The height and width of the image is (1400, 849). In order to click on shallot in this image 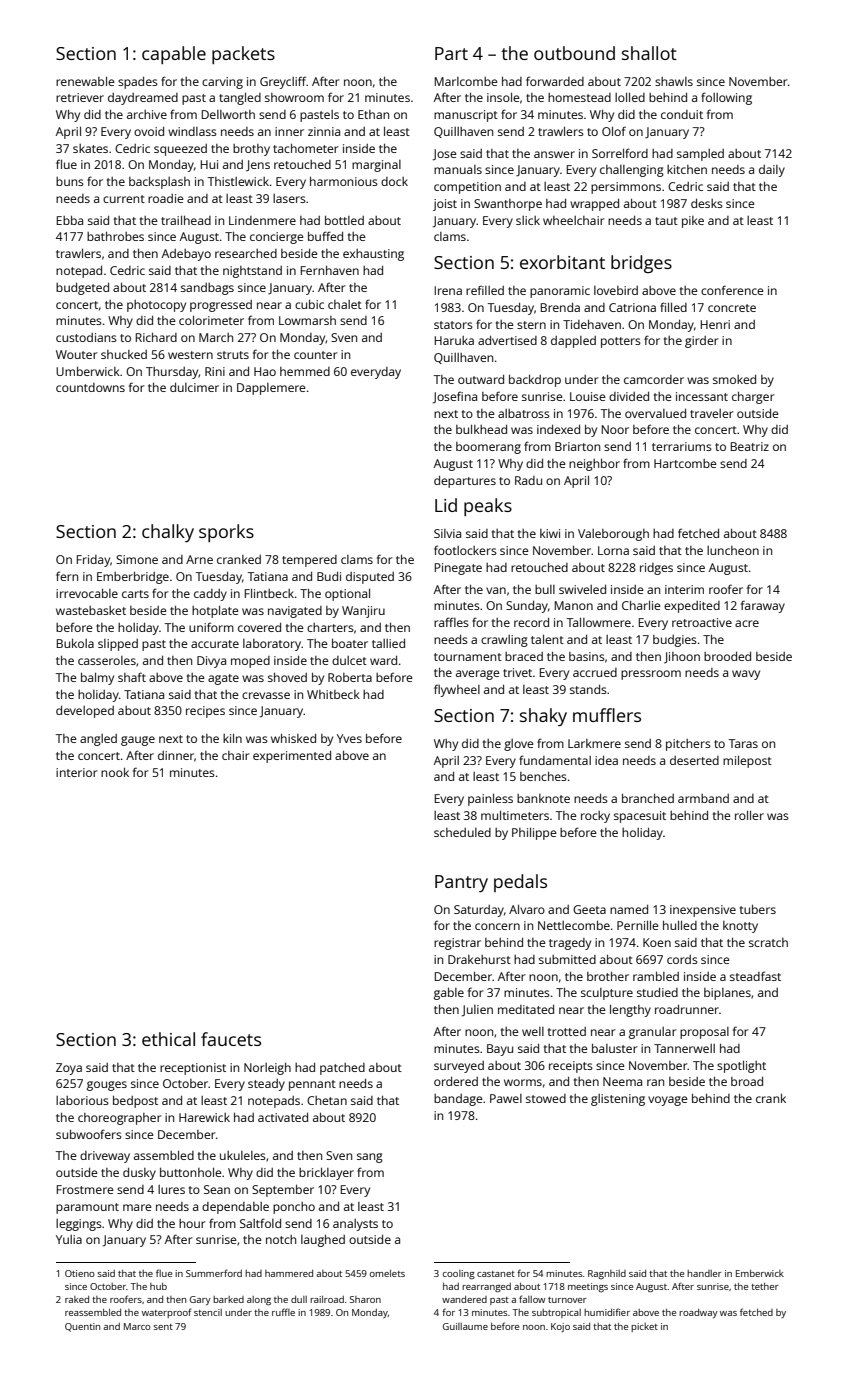, I will do `click(649, 53)`.
